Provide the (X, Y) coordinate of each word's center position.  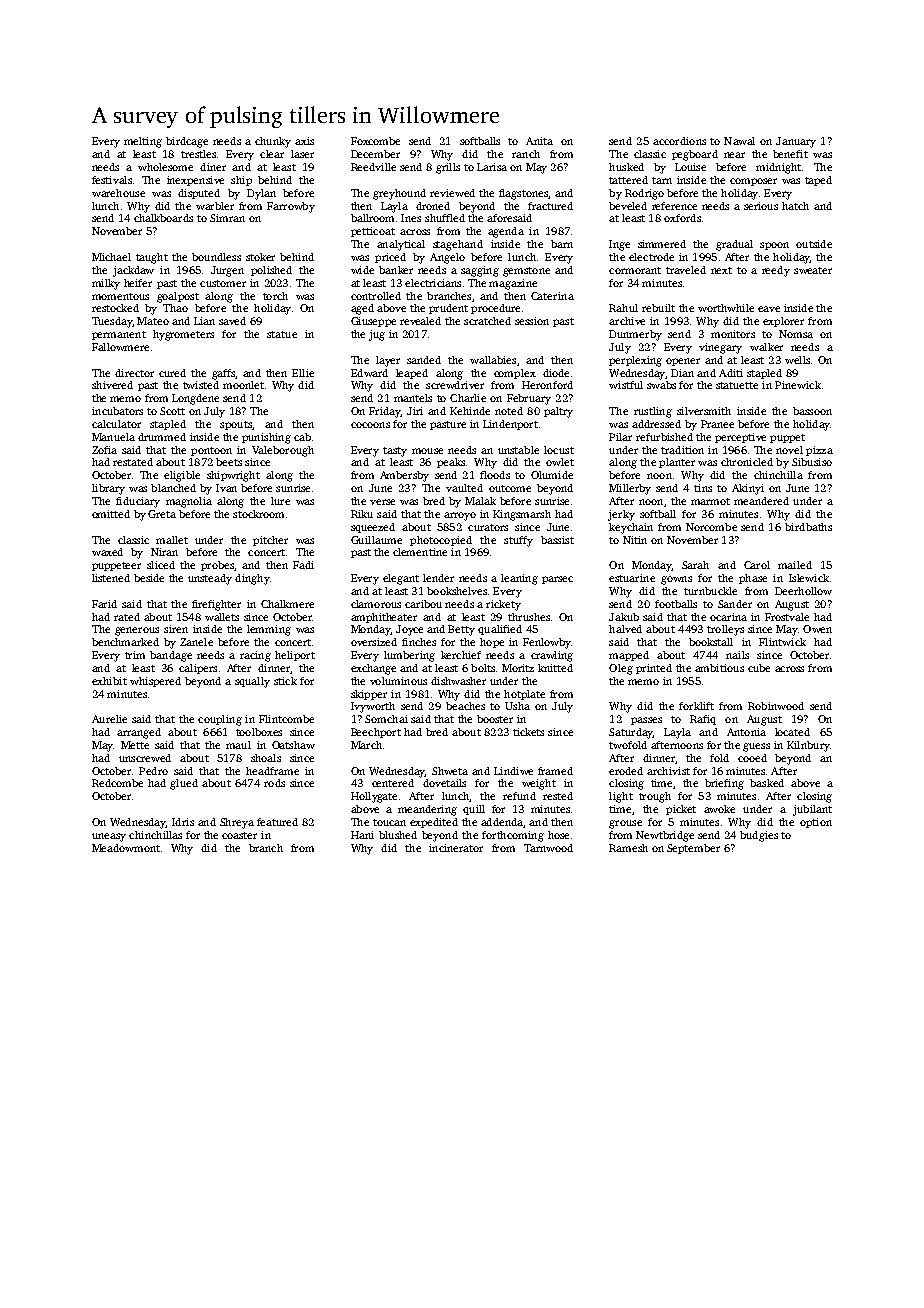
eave (769, 309)
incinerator (456, 848)
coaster (239, 835)
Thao (175, 308)
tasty (395, 452)
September (693, 849)
